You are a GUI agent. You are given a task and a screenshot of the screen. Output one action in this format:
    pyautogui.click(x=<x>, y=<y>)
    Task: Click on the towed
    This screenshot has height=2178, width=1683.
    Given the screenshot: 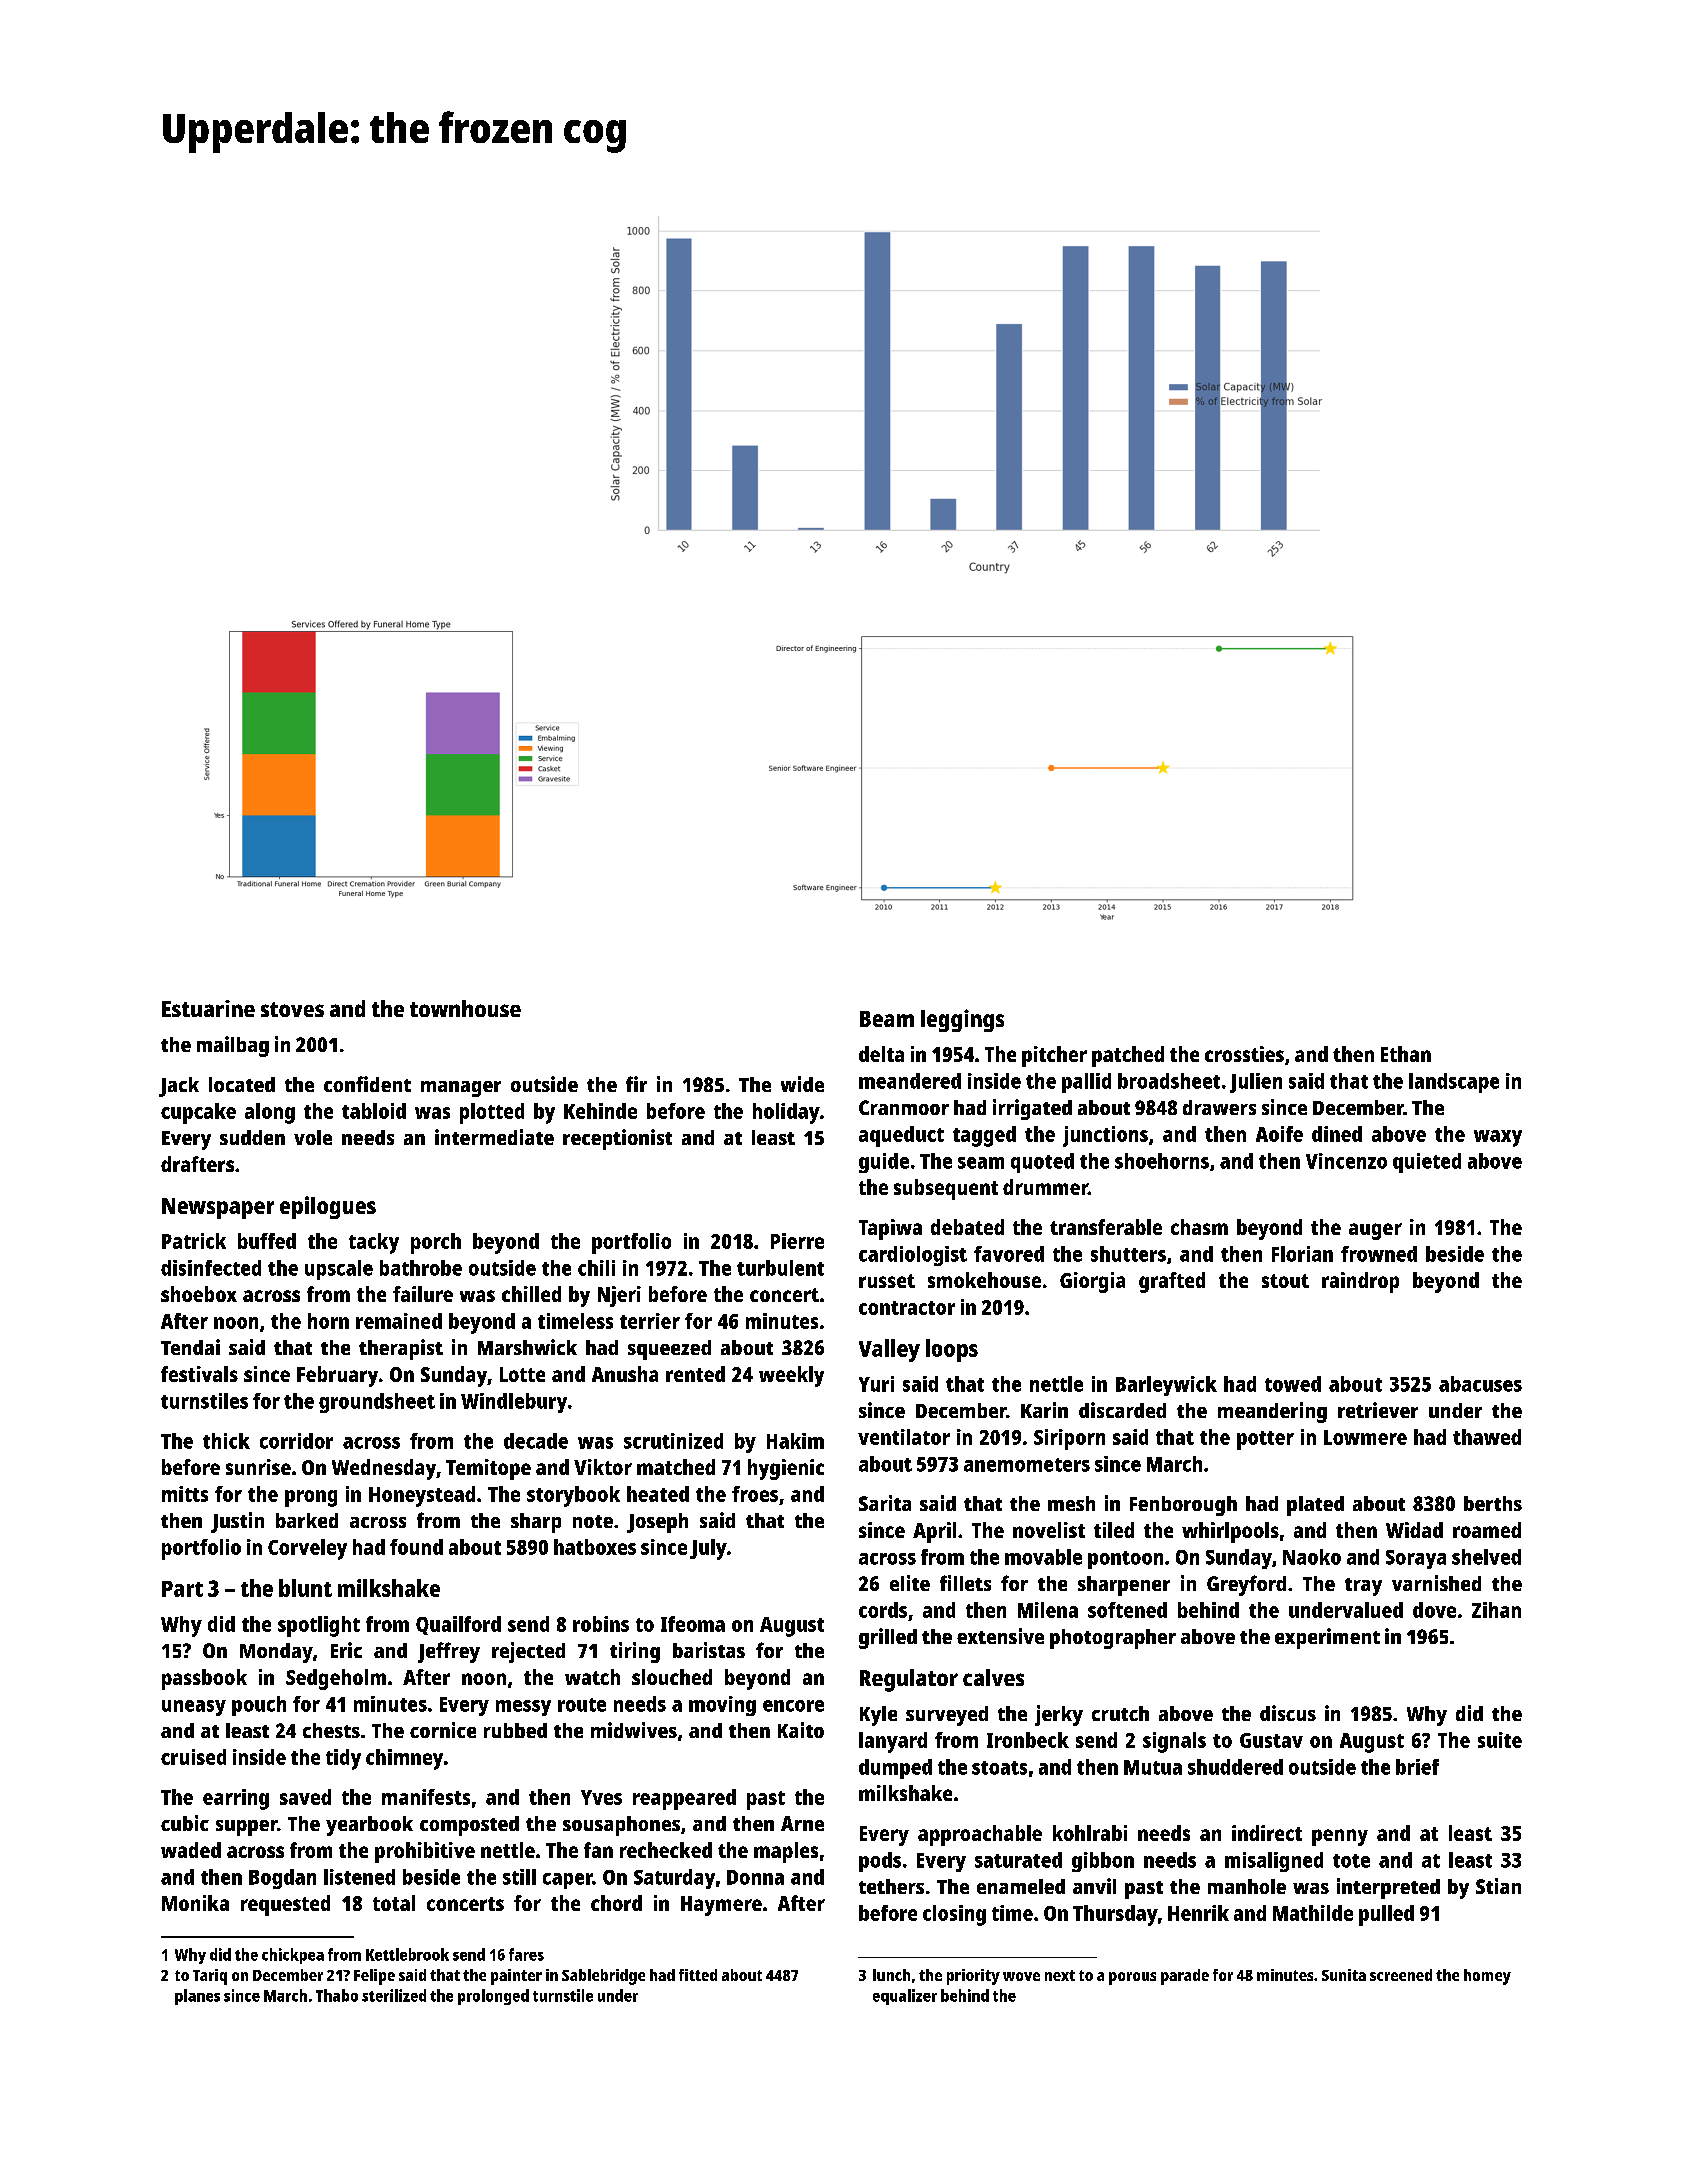 What is the action you would take?
    pyautogui.click(x=1293, y=1384)
